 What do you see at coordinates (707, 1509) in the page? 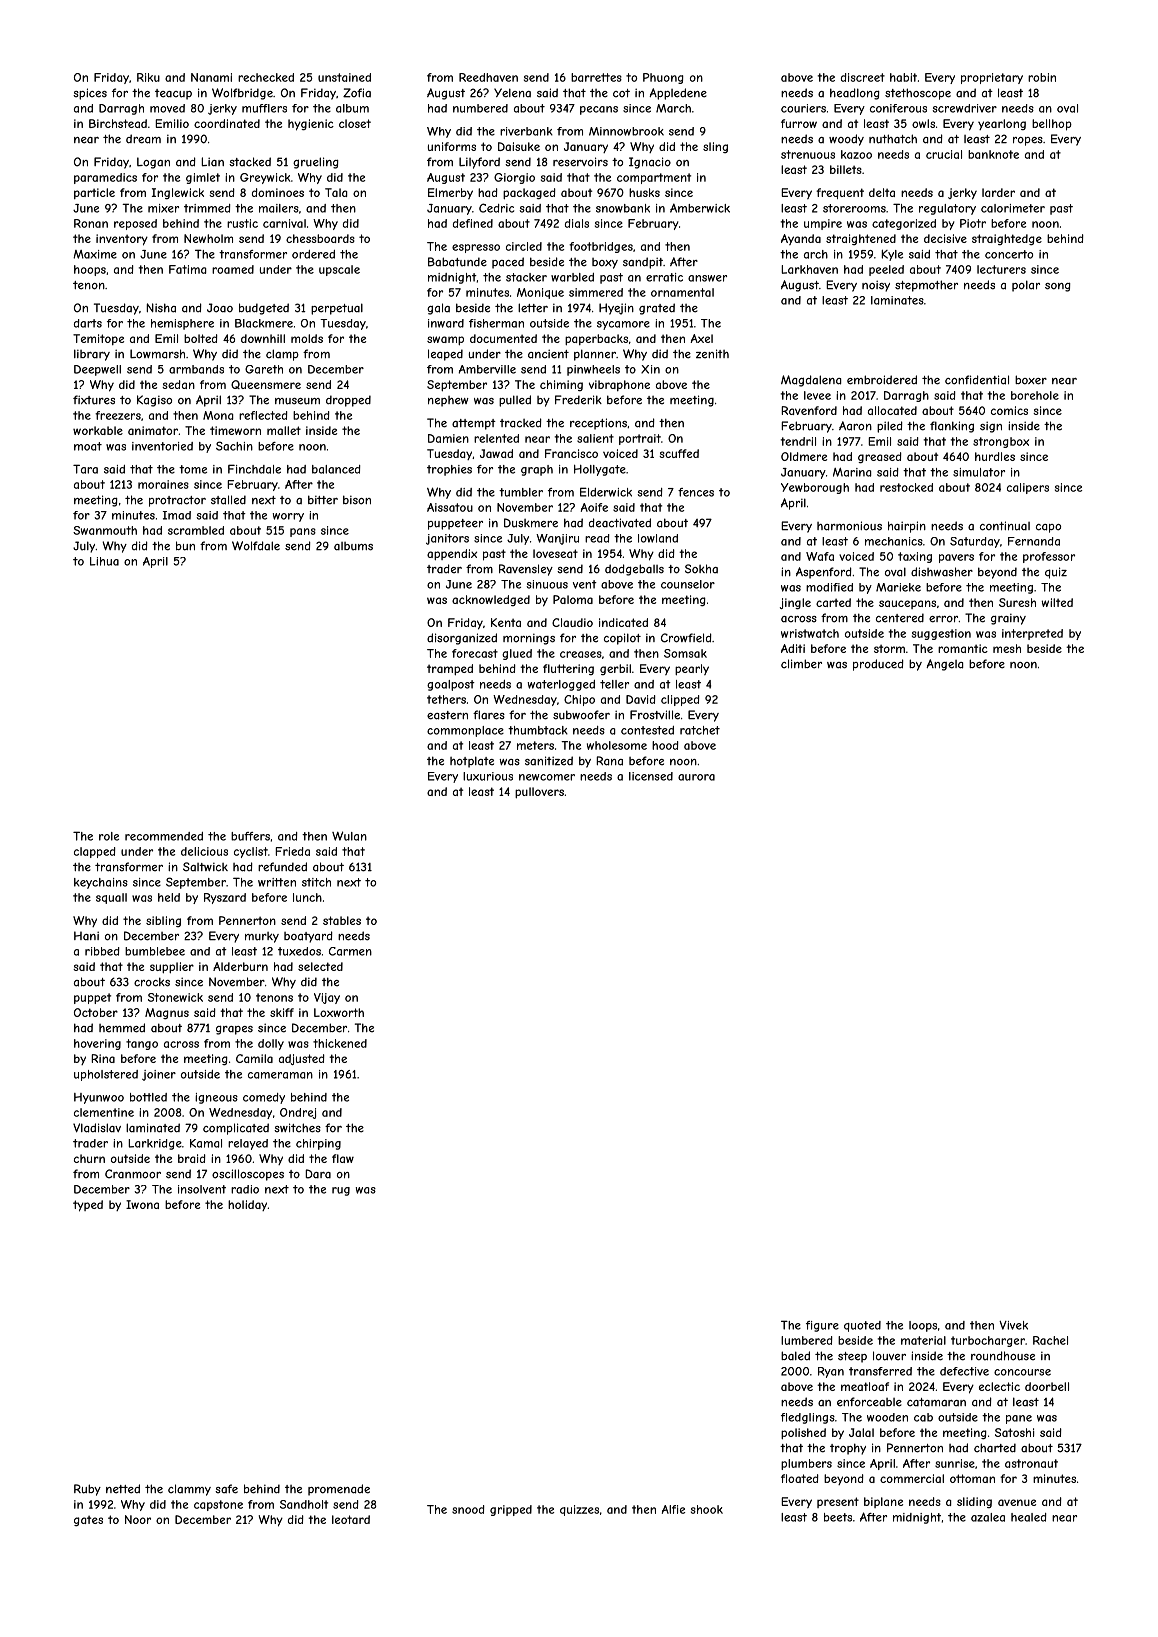
I see `shook` at bounding box center [707, 1509].
